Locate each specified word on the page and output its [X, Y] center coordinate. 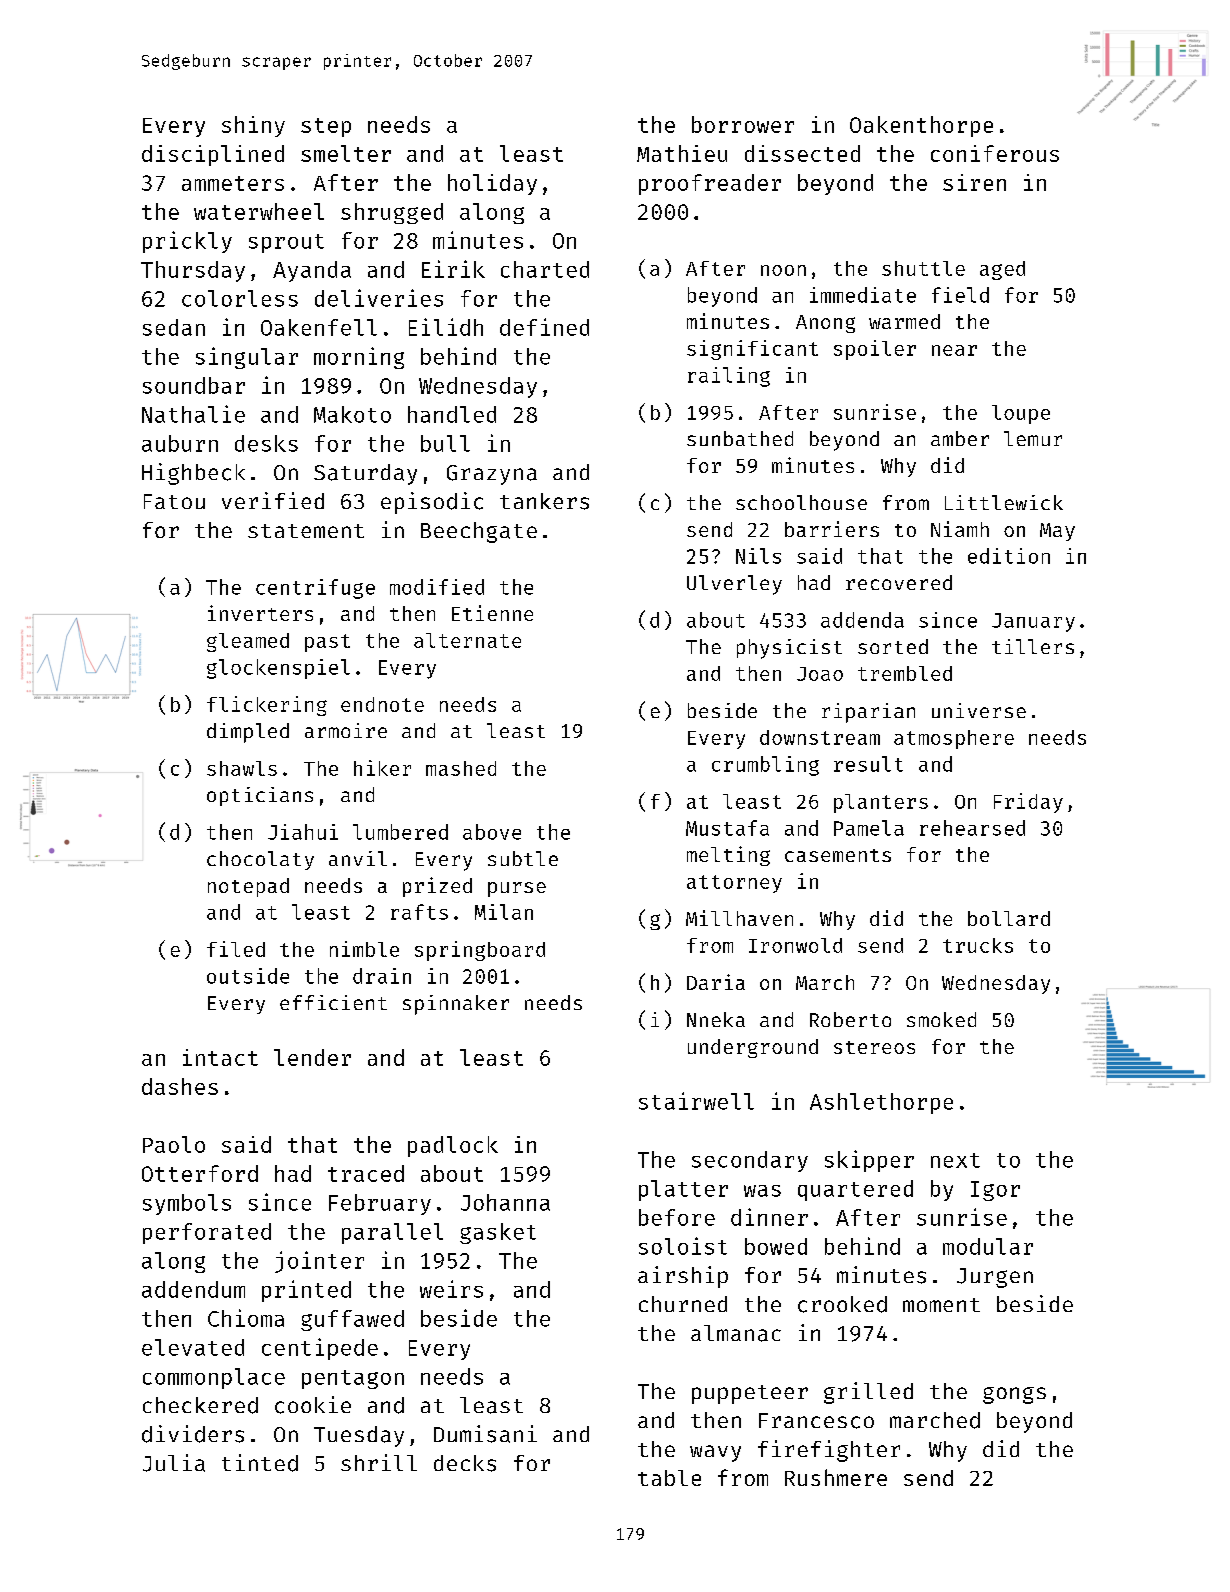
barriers [832, 529]
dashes [180, 1086]
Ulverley [734, 585]
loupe [1021, 414]
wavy [715, 1453]
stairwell [696, 1101]
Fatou [174, 501]
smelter [346, 153]
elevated [193, 1347]
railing [729, 377]
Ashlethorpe [881, 1103]
